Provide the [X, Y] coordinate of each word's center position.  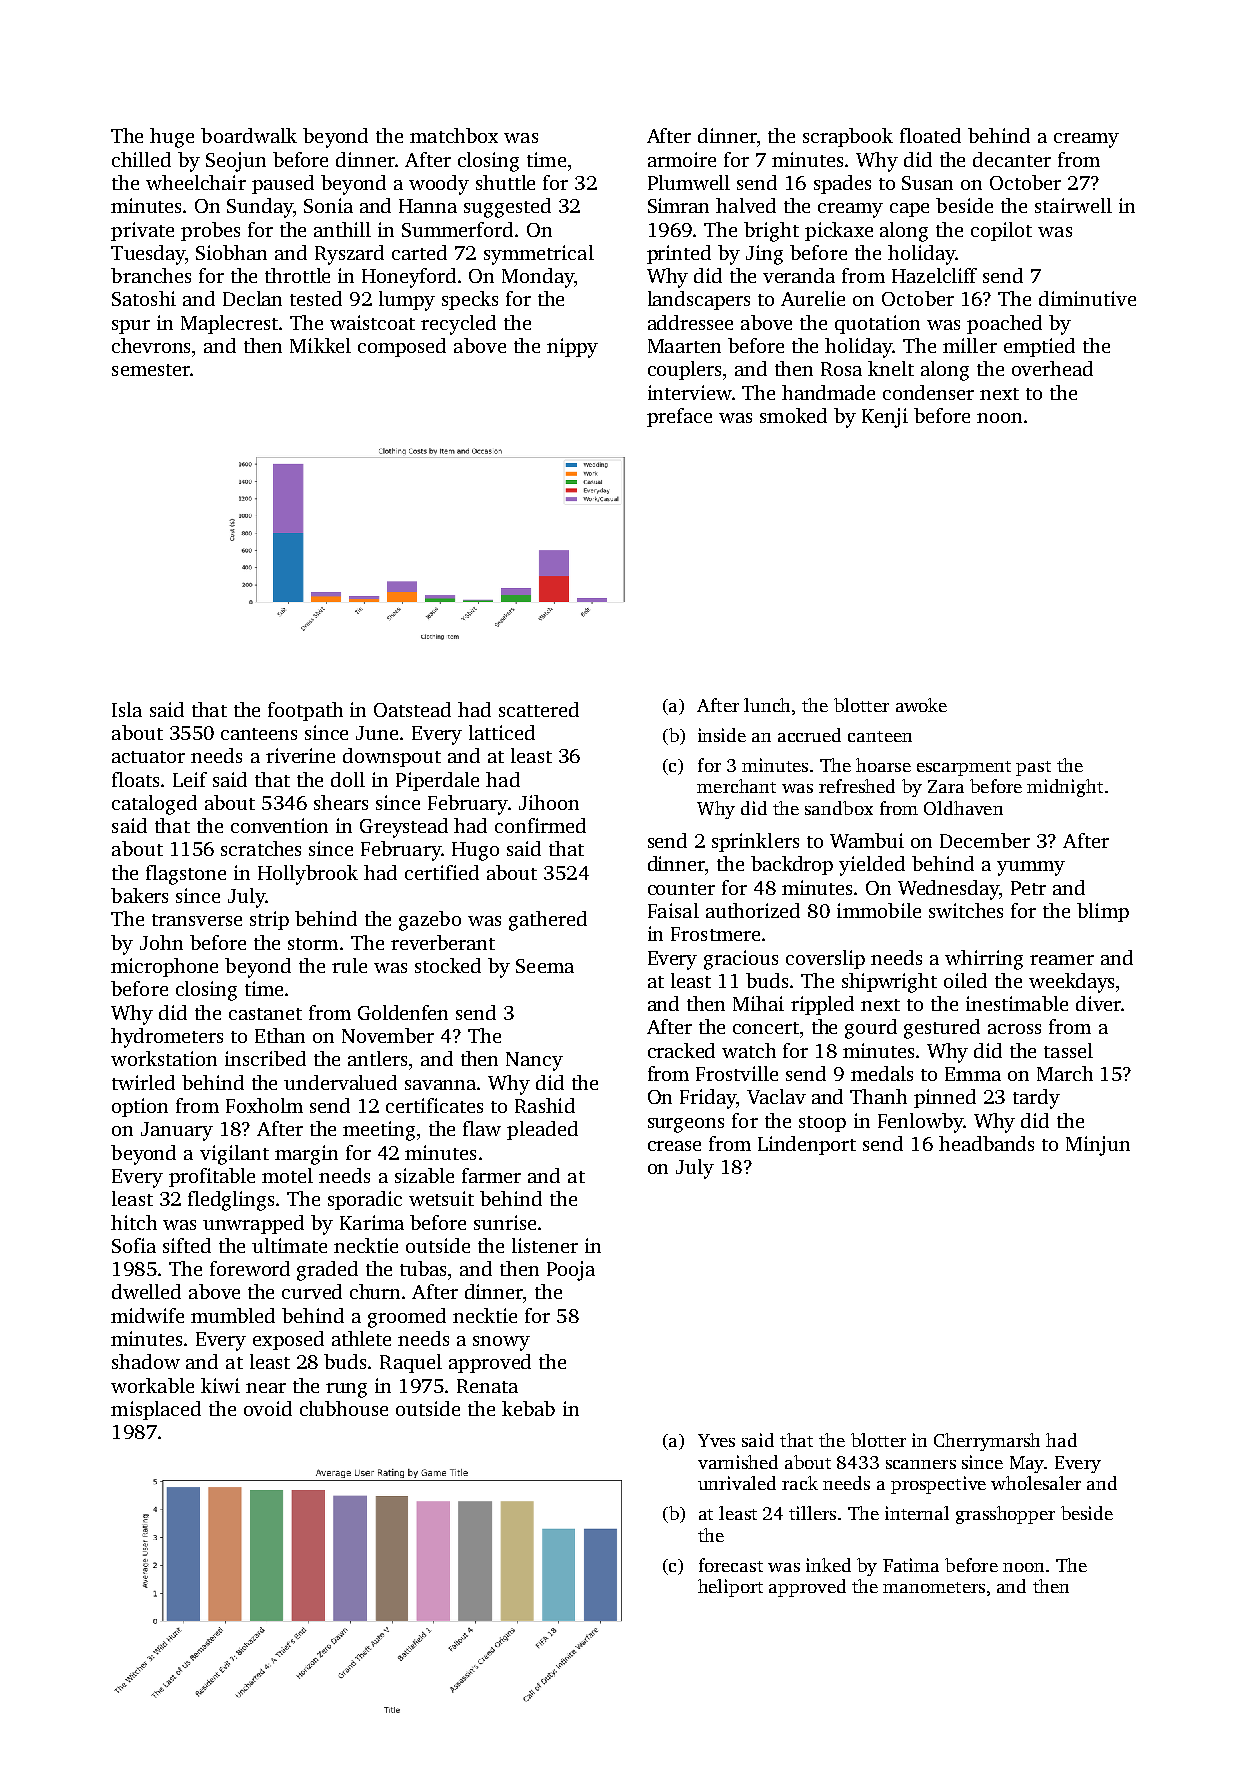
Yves [716, 1440]
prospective [938, 1485]
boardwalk [249, 135]
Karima [372, 1222]
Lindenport [807, 1145]
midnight [1065, 788]
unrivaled [737, 1483]
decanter [1012, 159]
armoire [682, 159]
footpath [305, 711]
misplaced [156, 1410]
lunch [767, 705]
